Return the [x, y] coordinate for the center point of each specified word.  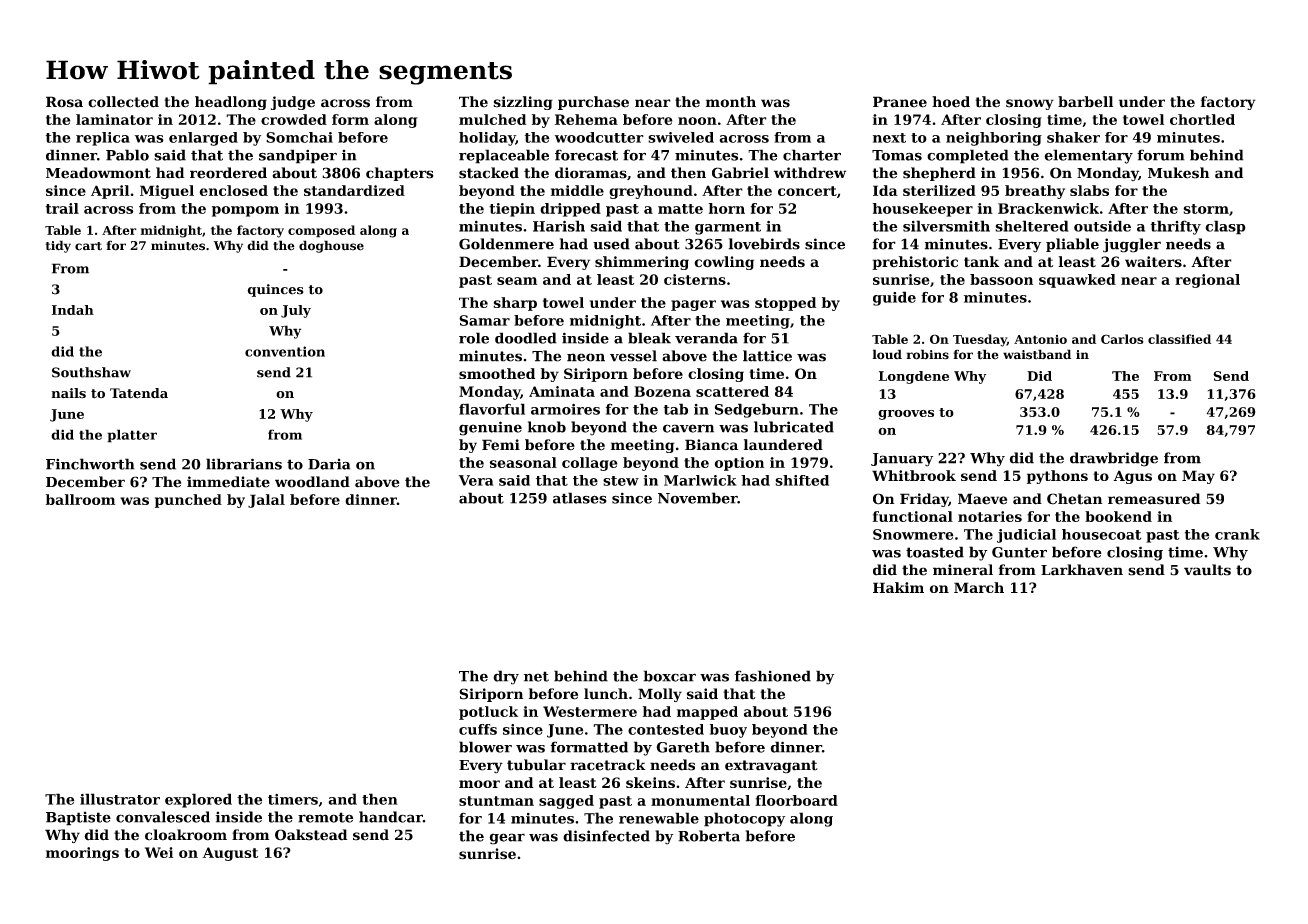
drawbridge [1114, 459]
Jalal [266, 501]
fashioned [773, 676]
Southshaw [91, 372]
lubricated [794, 427]
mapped [707, 713]
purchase [593, 103]
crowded [294, 119]
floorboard [796, 800]
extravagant [771, 767]
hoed [951, 102]
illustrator [120, 799]
